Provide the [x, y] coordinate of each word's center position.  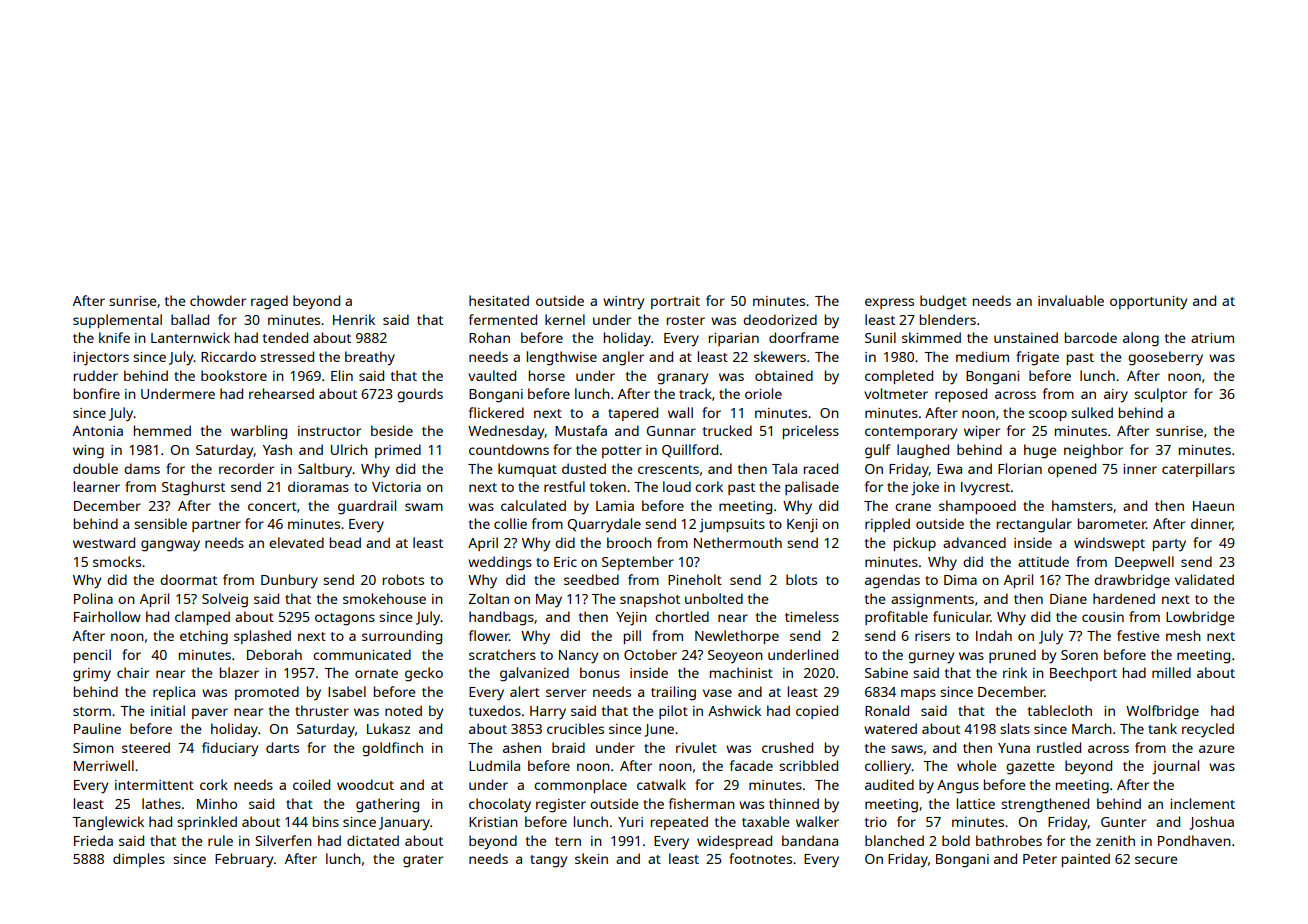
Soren [1079, 655]
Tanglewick [108, 823]
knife [114, 337]
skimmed [931, 337]
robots [403, 579]
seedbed [591, 579]
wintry [623, 303]
